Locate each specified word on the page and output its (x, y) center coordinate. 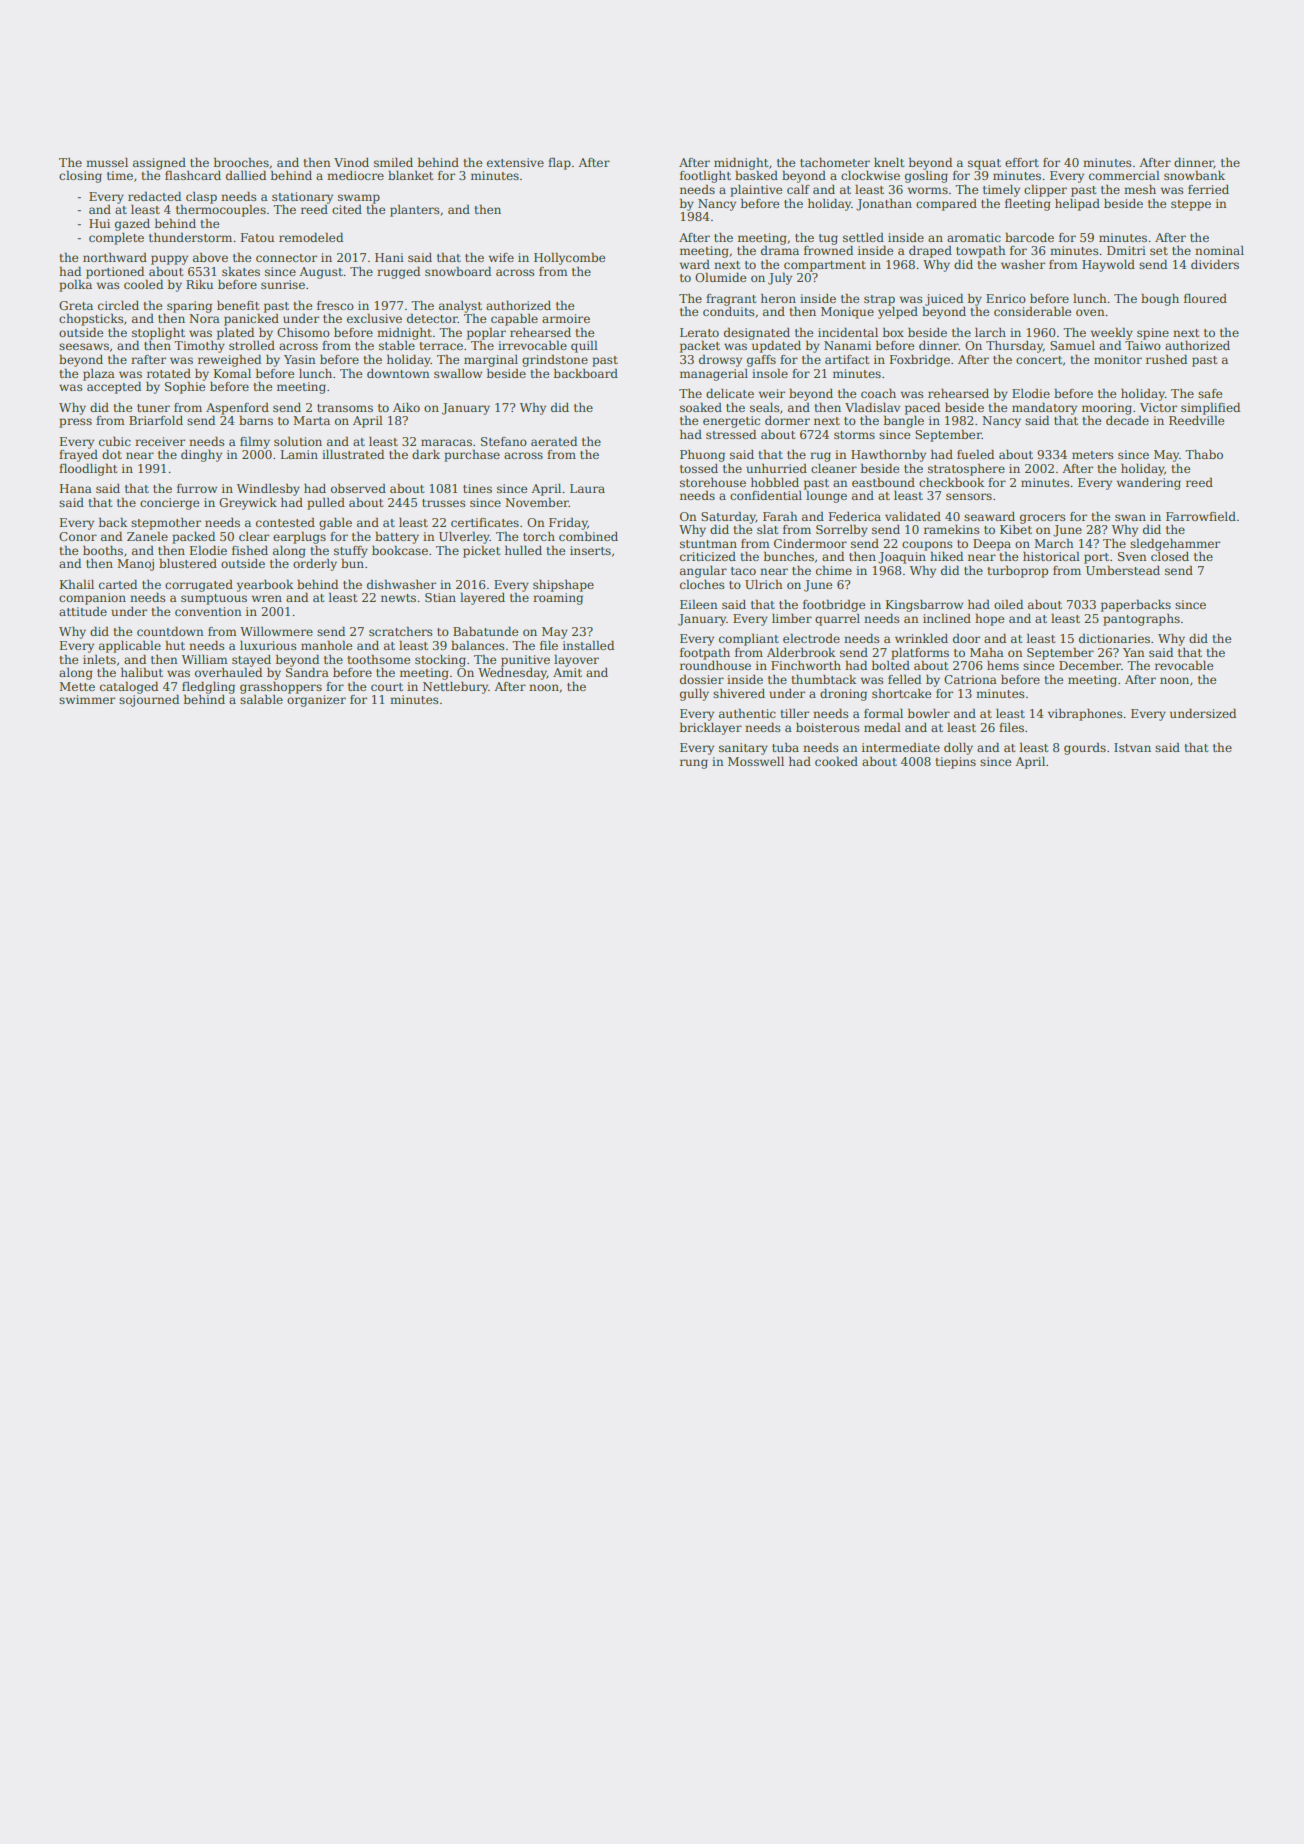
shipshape (563, 586)
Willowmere (276, 631)
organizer (316, 701)
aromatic (974, 237)
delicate (730, 393)
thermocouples (221, 210)
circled (118, 305)
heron (778, 298)
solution (298, 441)
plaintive (756, 191)
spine (1153, 334)
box (893, 332)
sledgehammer (1175, 545)
